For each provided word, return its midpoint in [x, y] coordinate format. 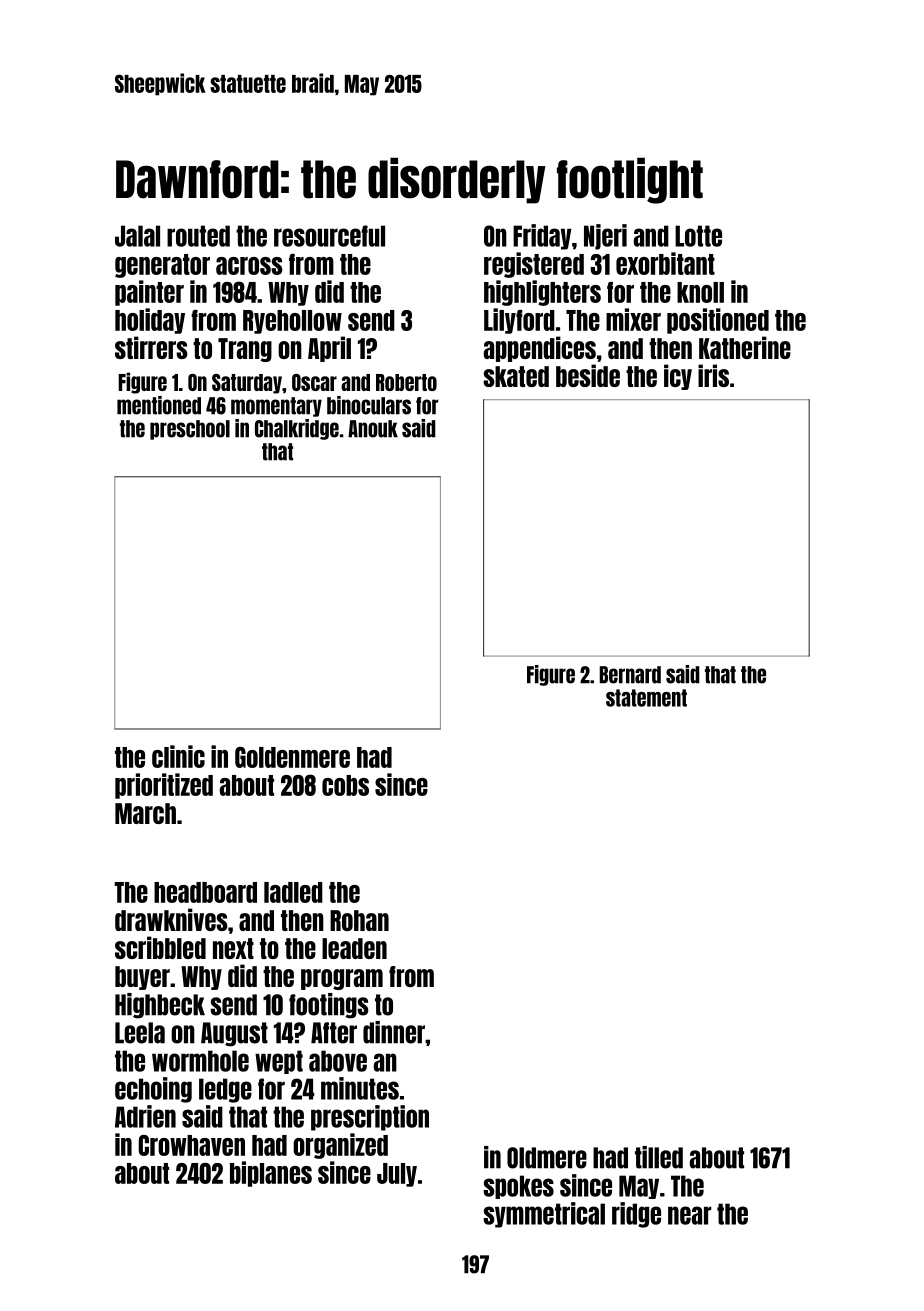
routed [198, 236]
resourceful [329, 236]
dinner [394, 1032]
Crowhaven [191, 1145]
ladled [293, 892]
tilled [659, 1157]
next [233, 948]
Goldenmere [292, 757]
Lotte [698, 236]
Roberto [406, 382]
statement [646, 698]
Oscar [314, 382]
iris [713, 375]
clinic [178, 756]
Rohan [359, 920]
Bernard [630, 675]
